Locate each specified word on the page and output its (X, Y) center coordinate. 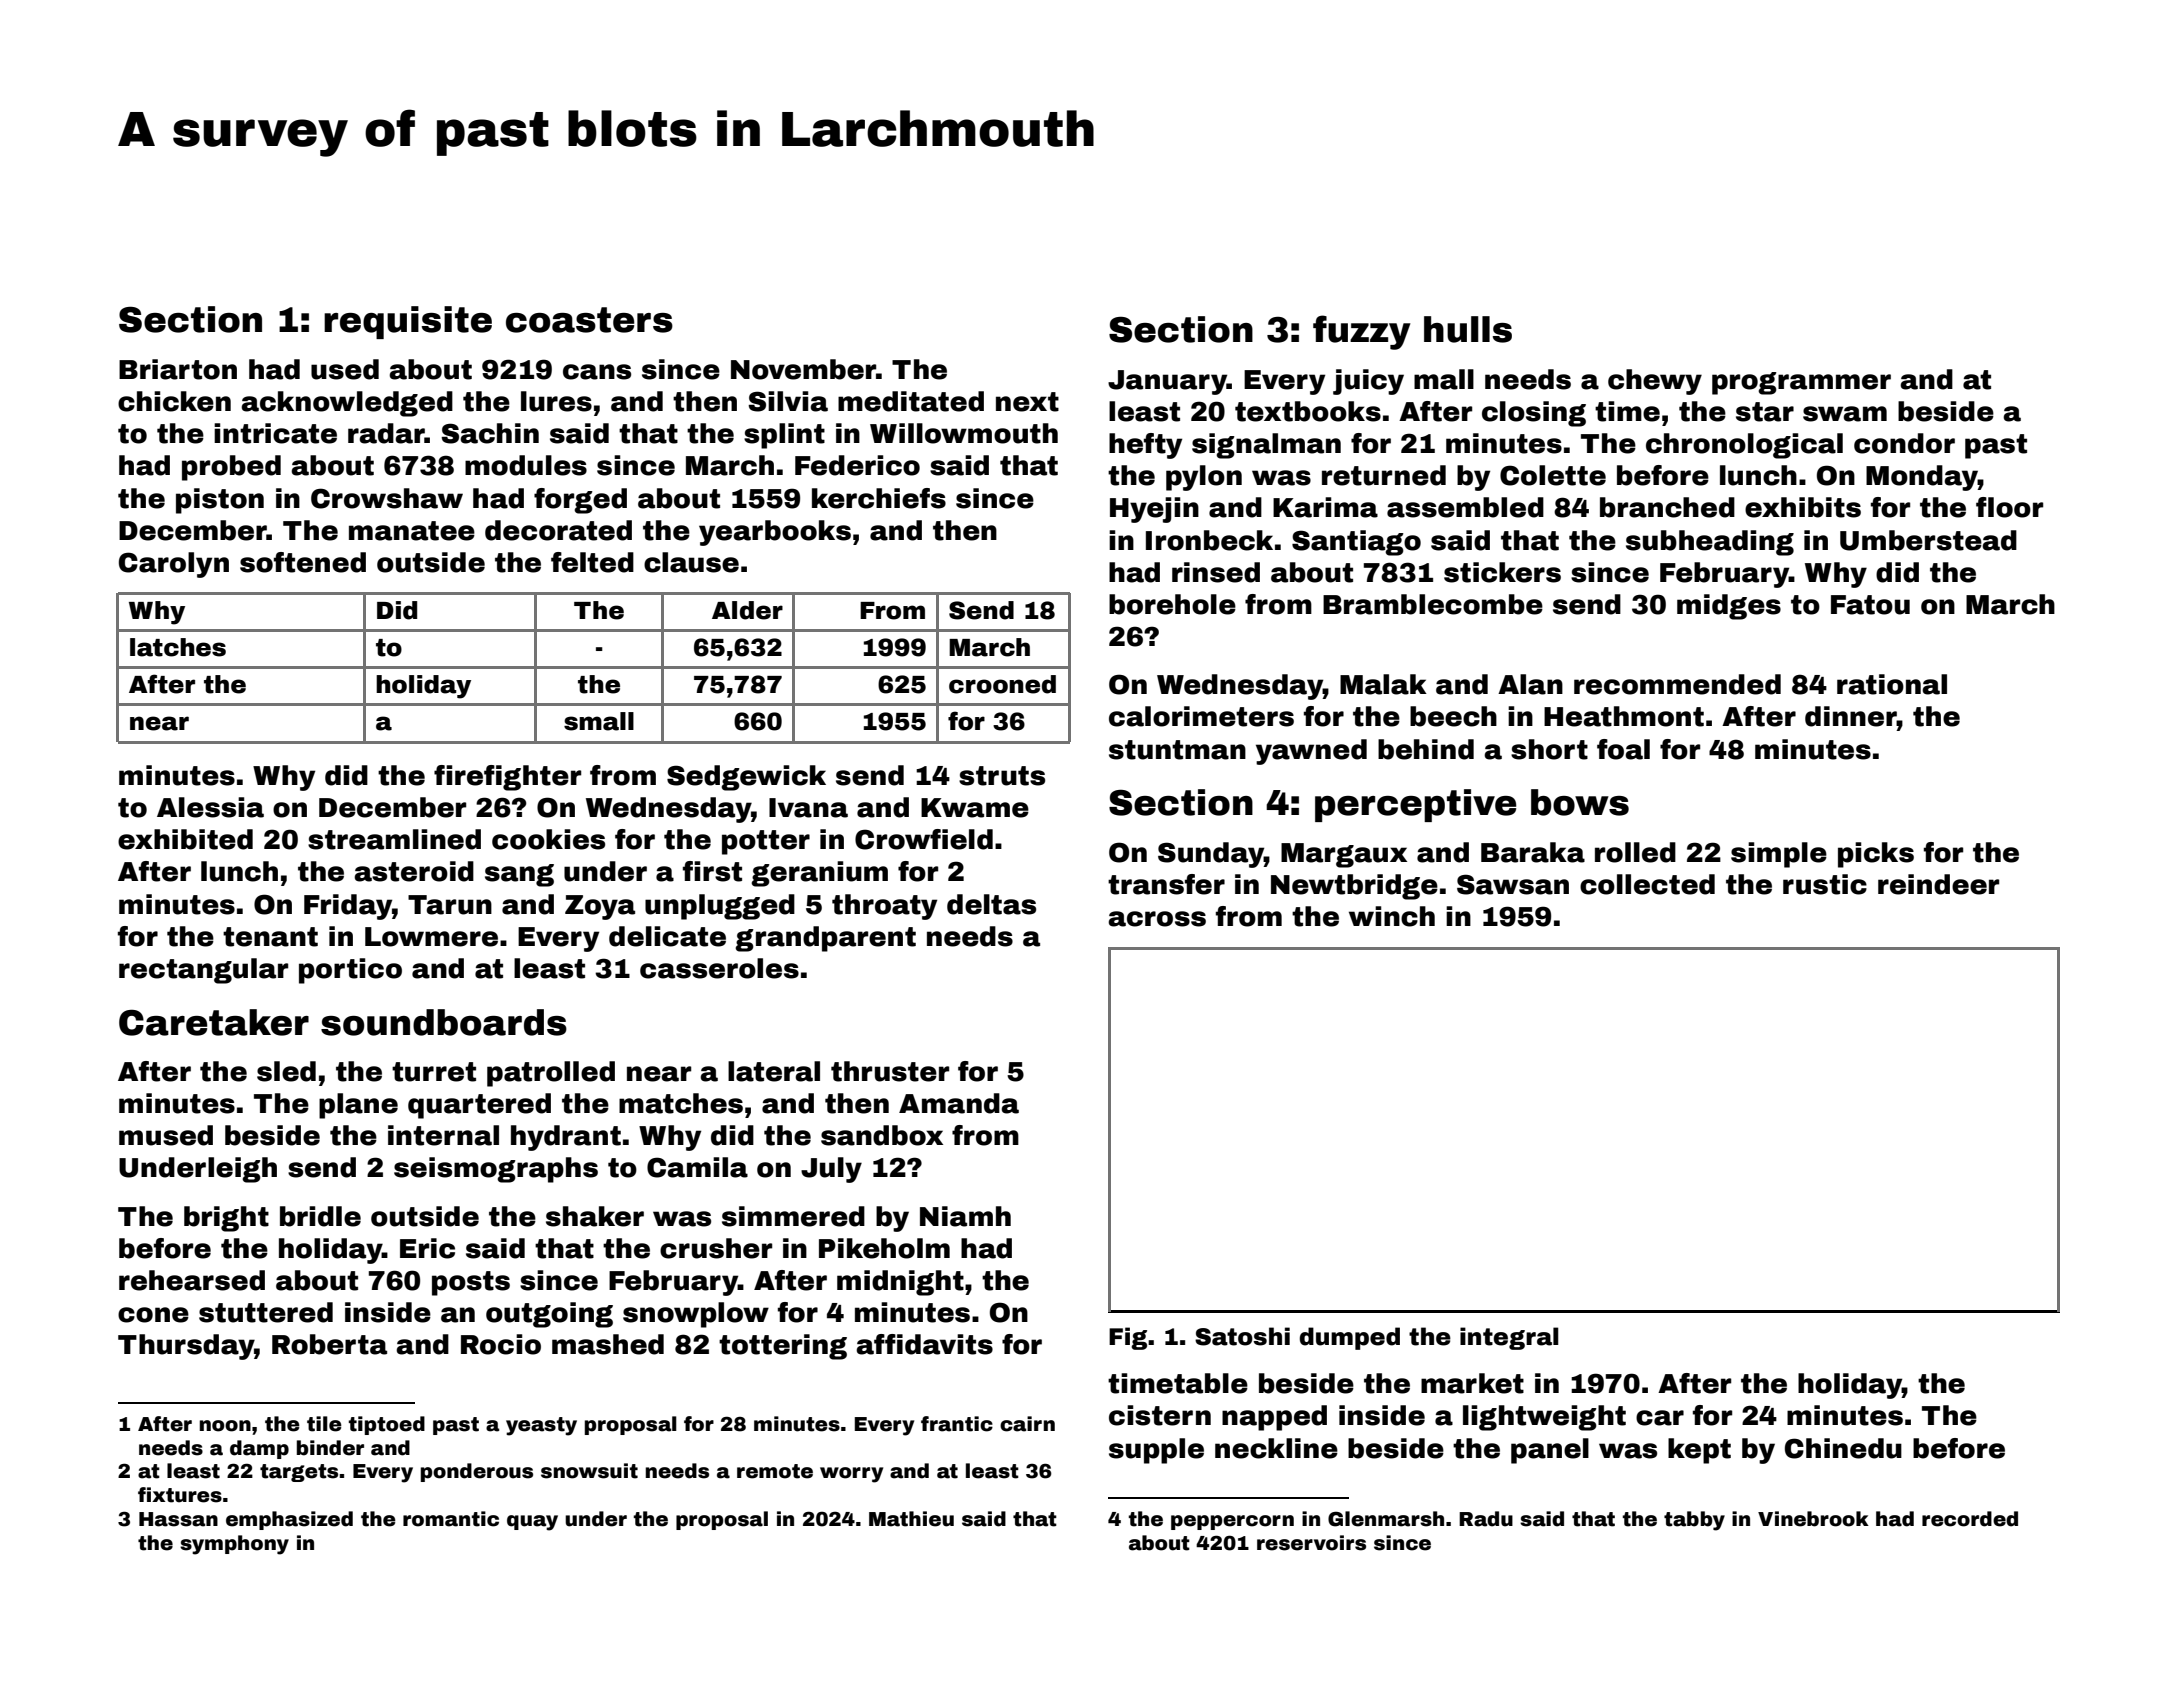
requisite (408, 322)
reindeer (1938, 884)
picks (1876, 855)
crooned (1002, 684)
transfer (1166, 884)
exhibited (185, 839)
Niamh (965, 1216)
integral (1509, 1338)
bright (226, 1219)
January (1167, 382)
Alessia (210, 807)
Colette (1553, 475)
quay (532, 1523)
